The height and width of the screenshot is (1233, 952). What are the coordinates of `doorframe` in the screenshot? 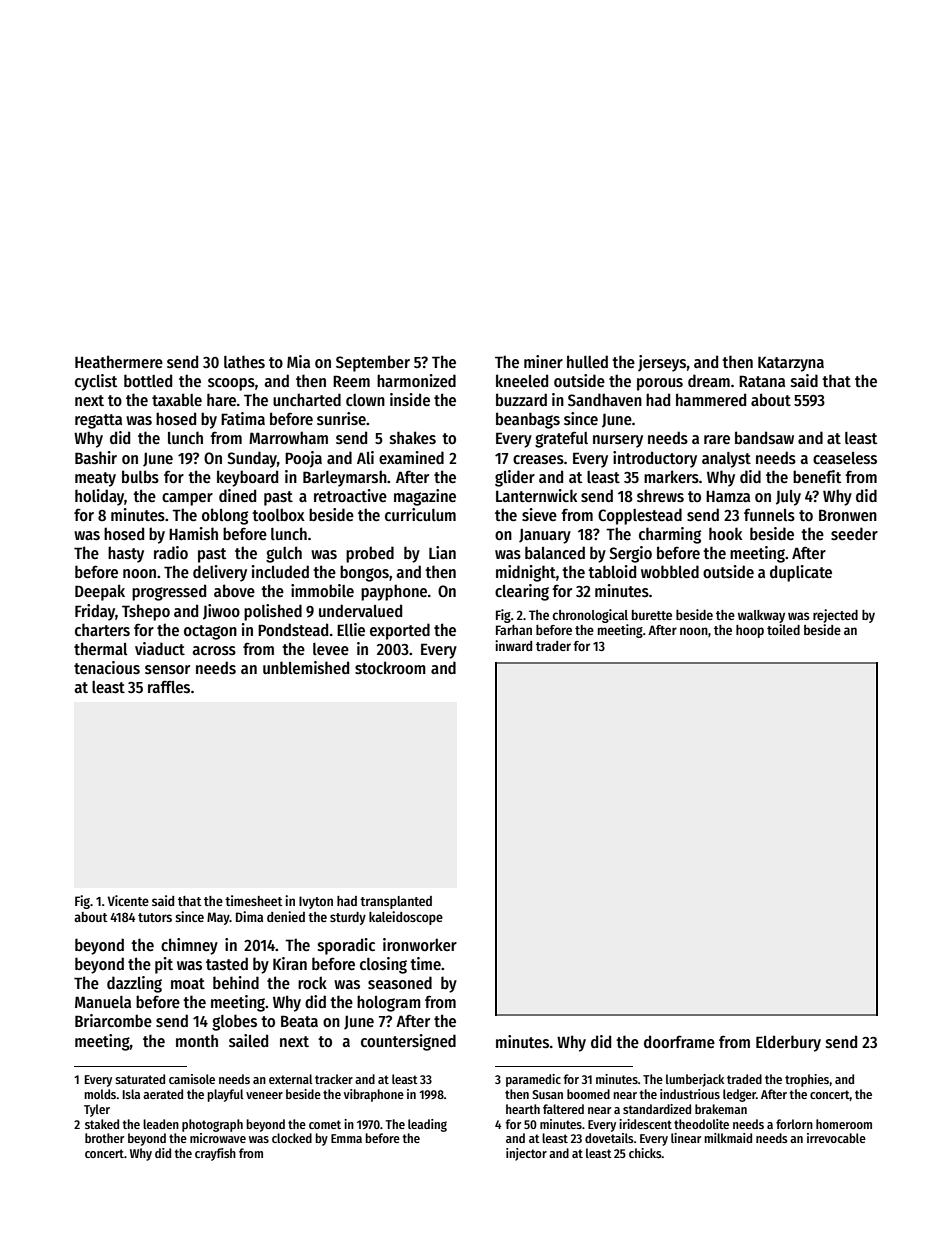 It's located at (679, 1041).
